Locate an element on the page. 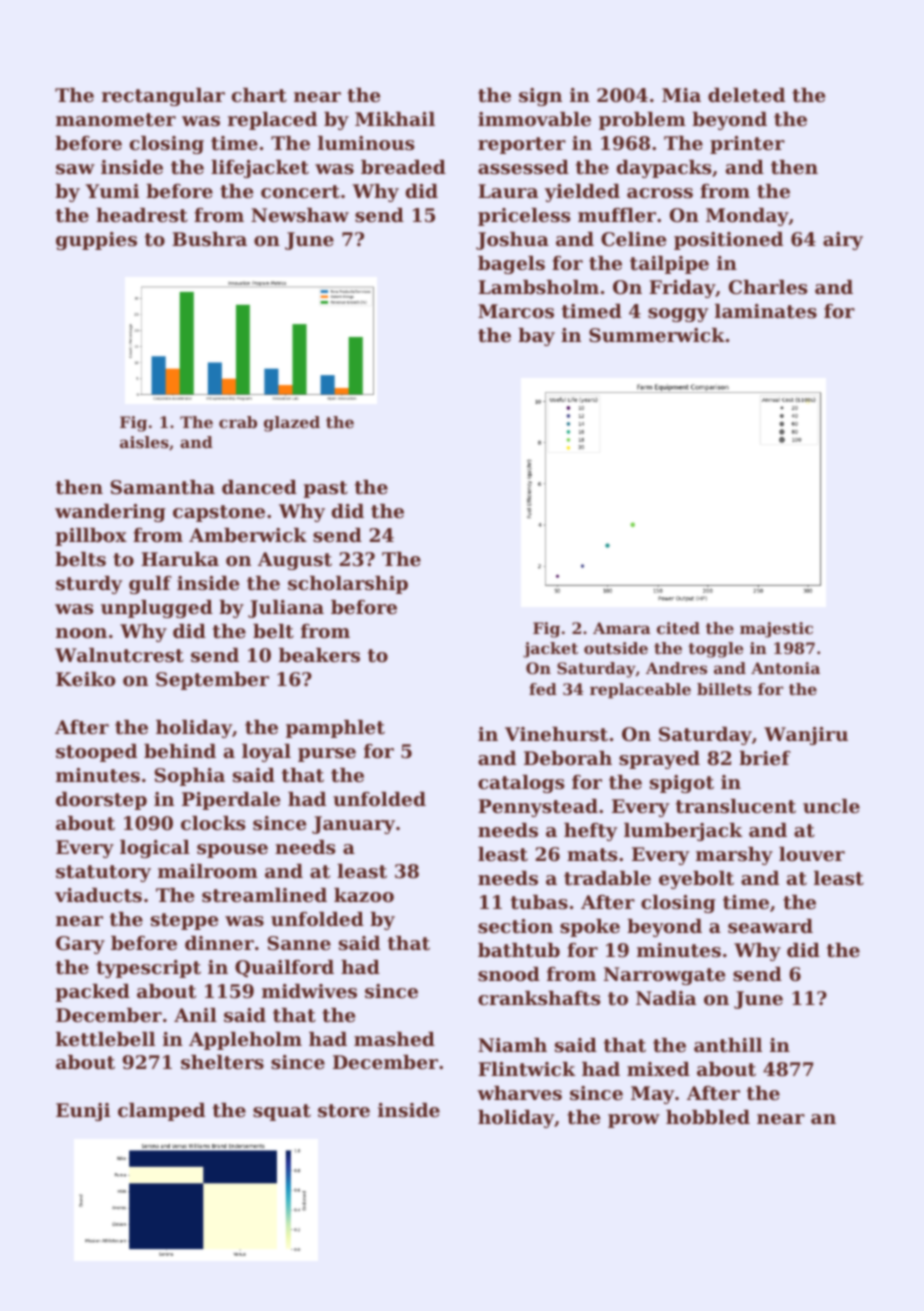  Mia is located at coordinates (681, 95).
